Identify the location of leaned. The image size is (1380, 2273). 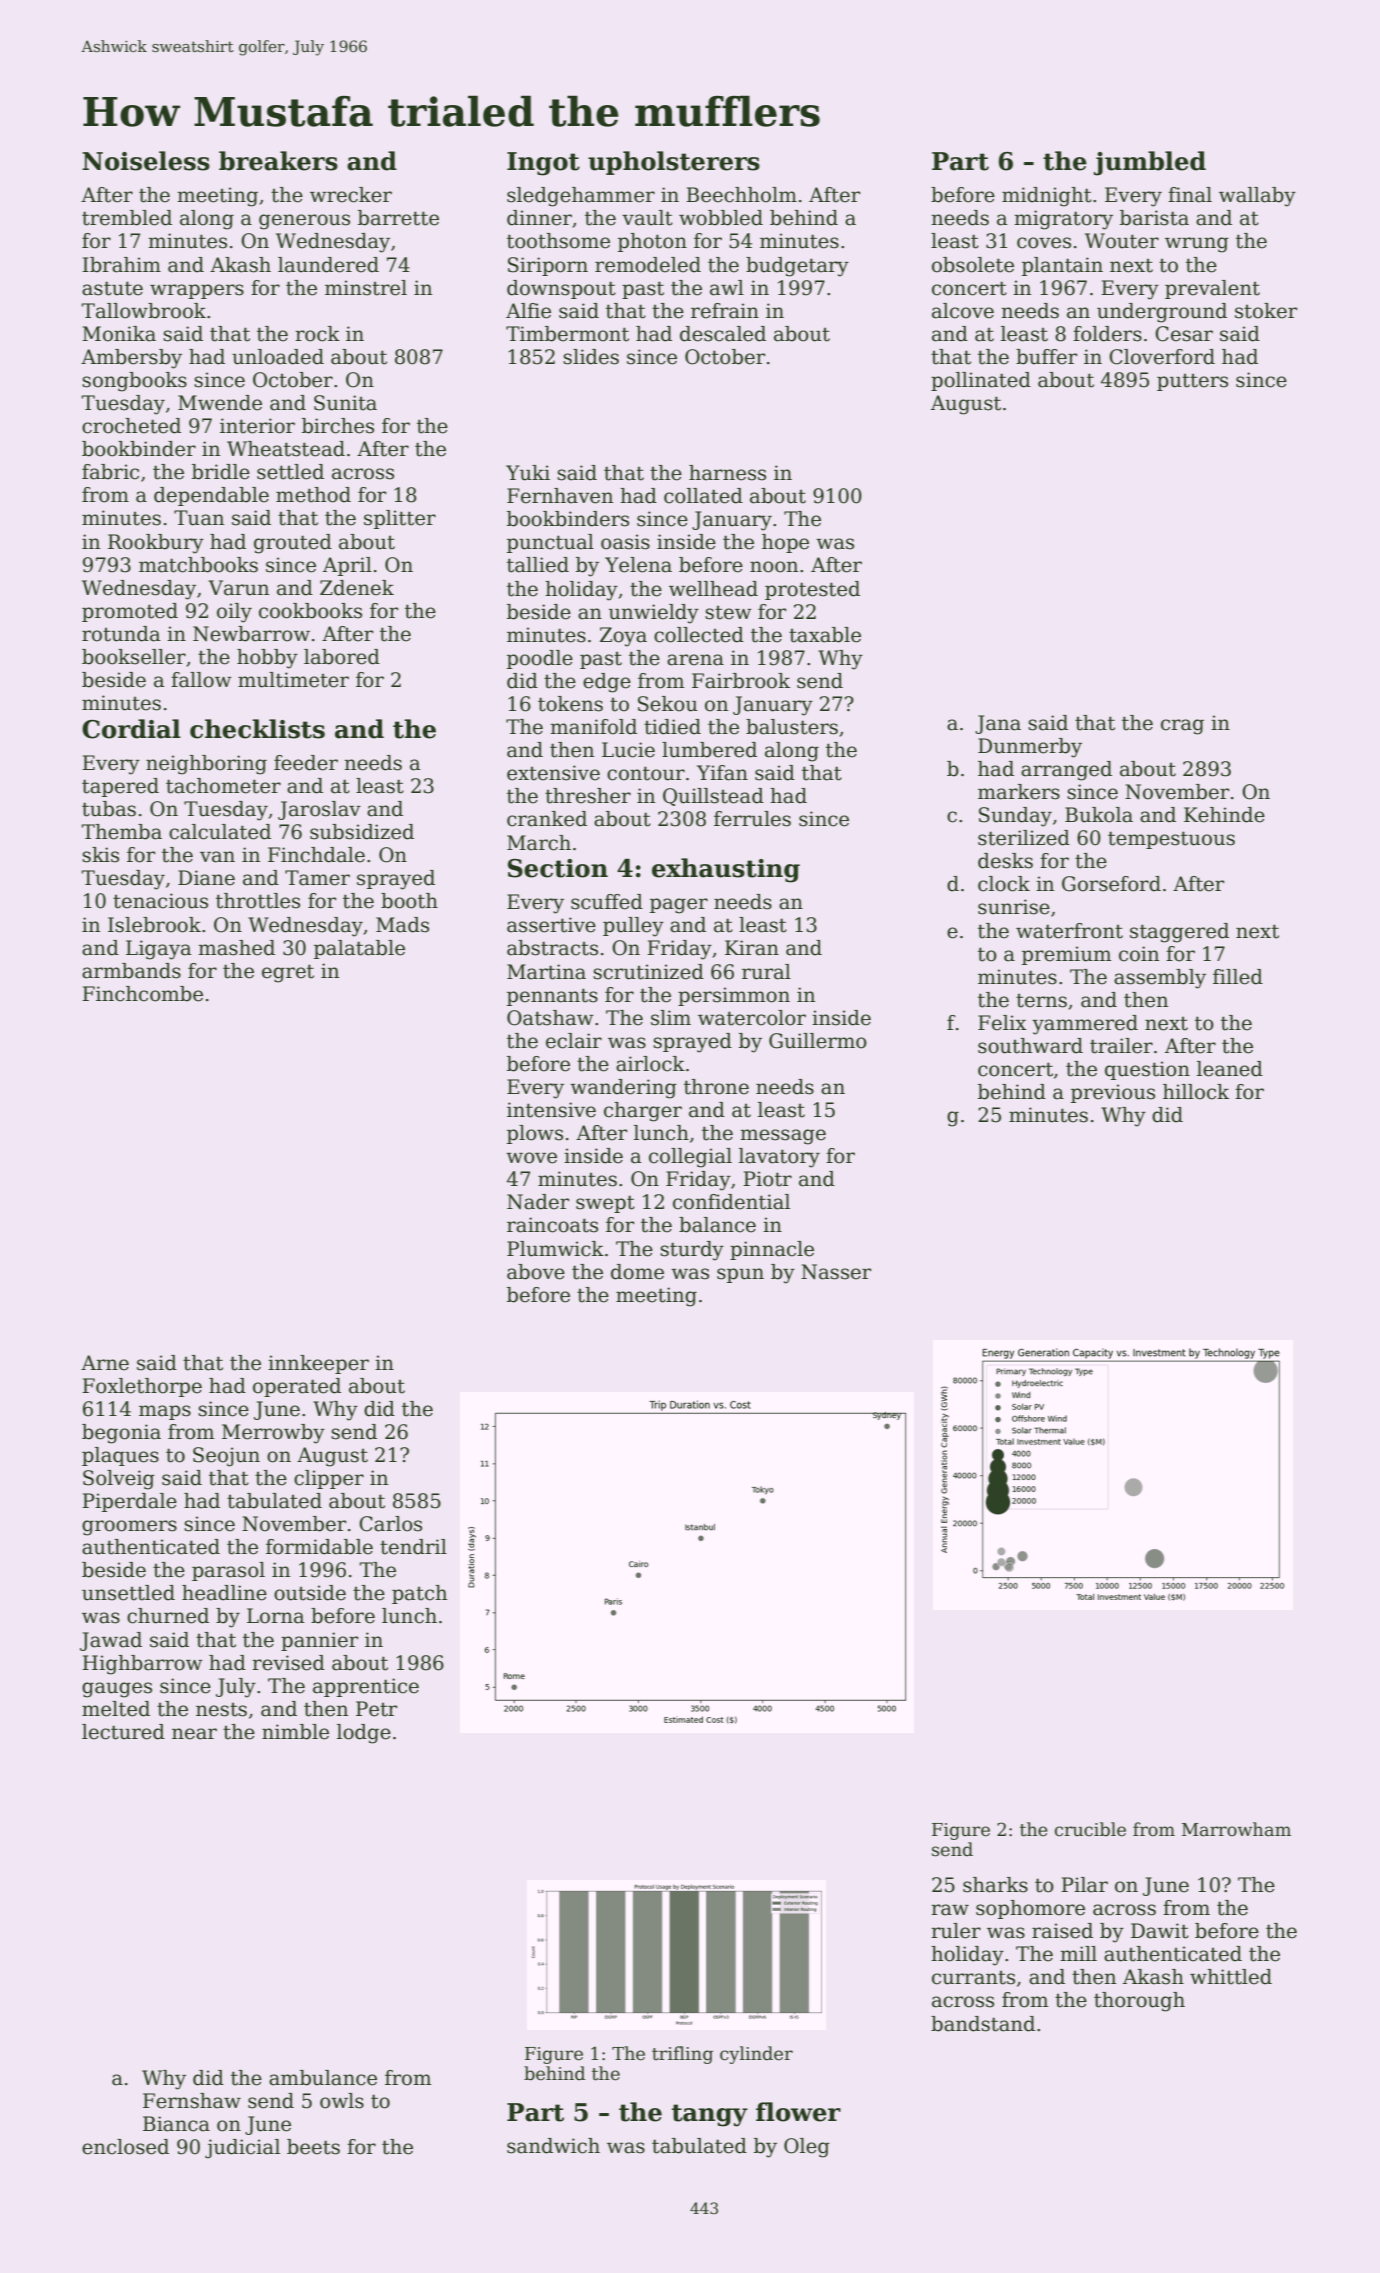
(1230, 1069).
